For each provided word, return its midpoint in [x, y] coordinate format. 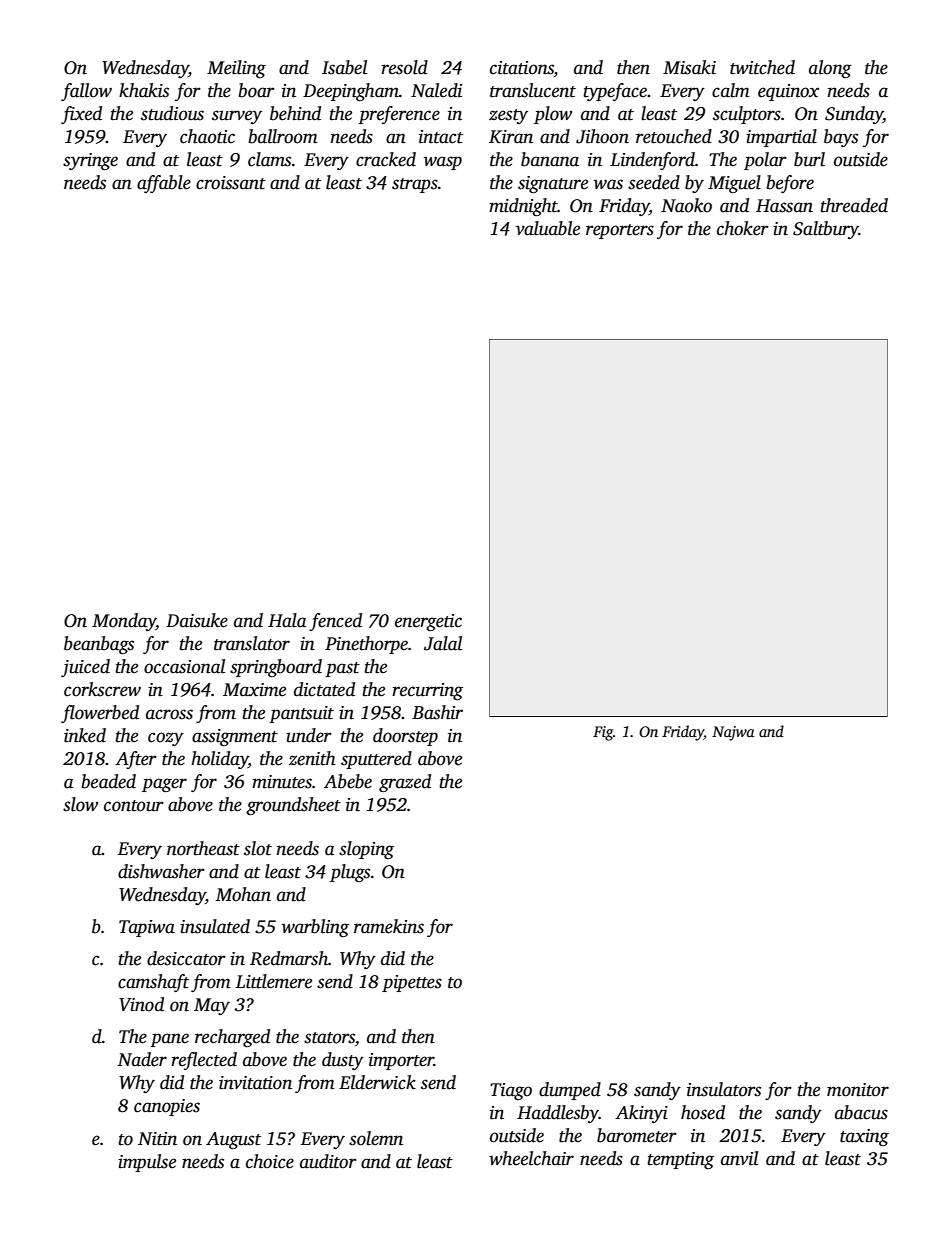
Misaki [689, 67]
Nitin [157, 1139]
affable [164, 184]
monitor [858, 1090]
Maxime [254, 690]
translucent [533, 90]
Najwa [733, 733]
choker [743, 228]
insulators [724, 1089]
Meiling [236, 69]
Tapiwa [147, 928]
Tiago [511, 1091]
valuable [548, 228]
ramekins [389, 926]
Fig [603, 733]
